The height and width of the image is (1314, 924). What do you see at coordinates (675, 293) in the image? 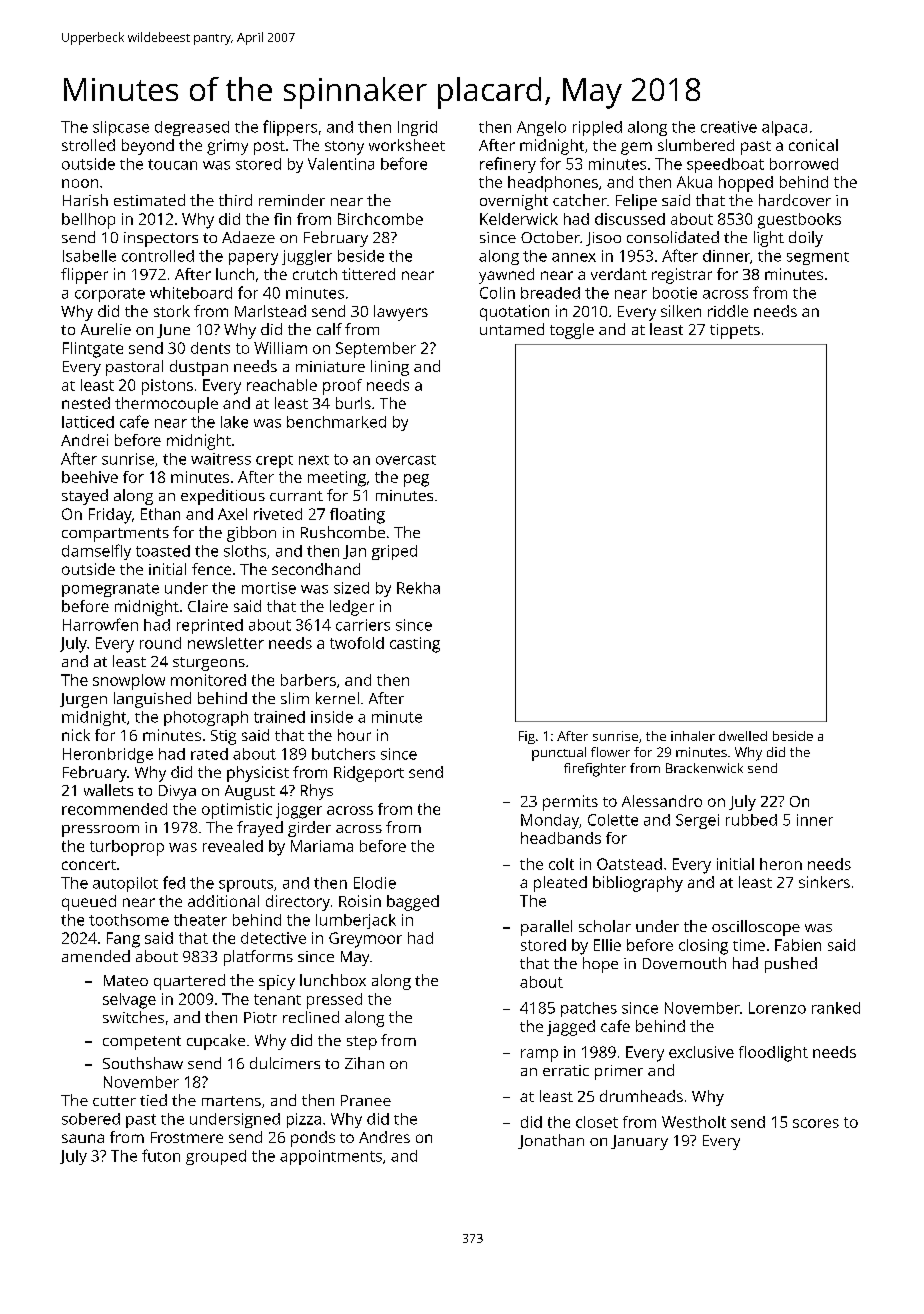
I see `bootie` at bounding box center [675, 293].
